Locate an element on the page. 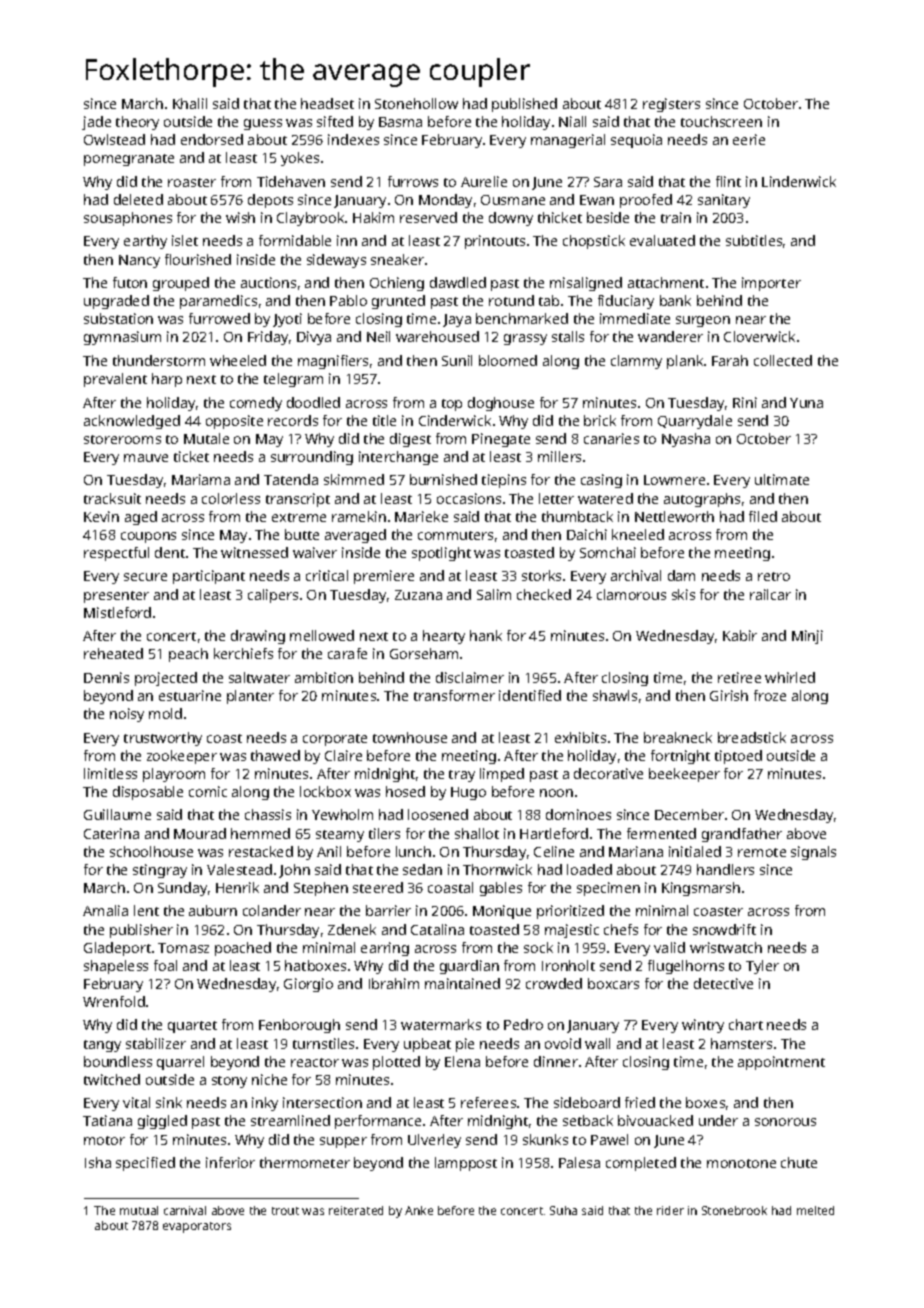 Image resolution: width=924 pixels, height=1308 pixels. Lindenwick is located at coordinates (799, 181).
